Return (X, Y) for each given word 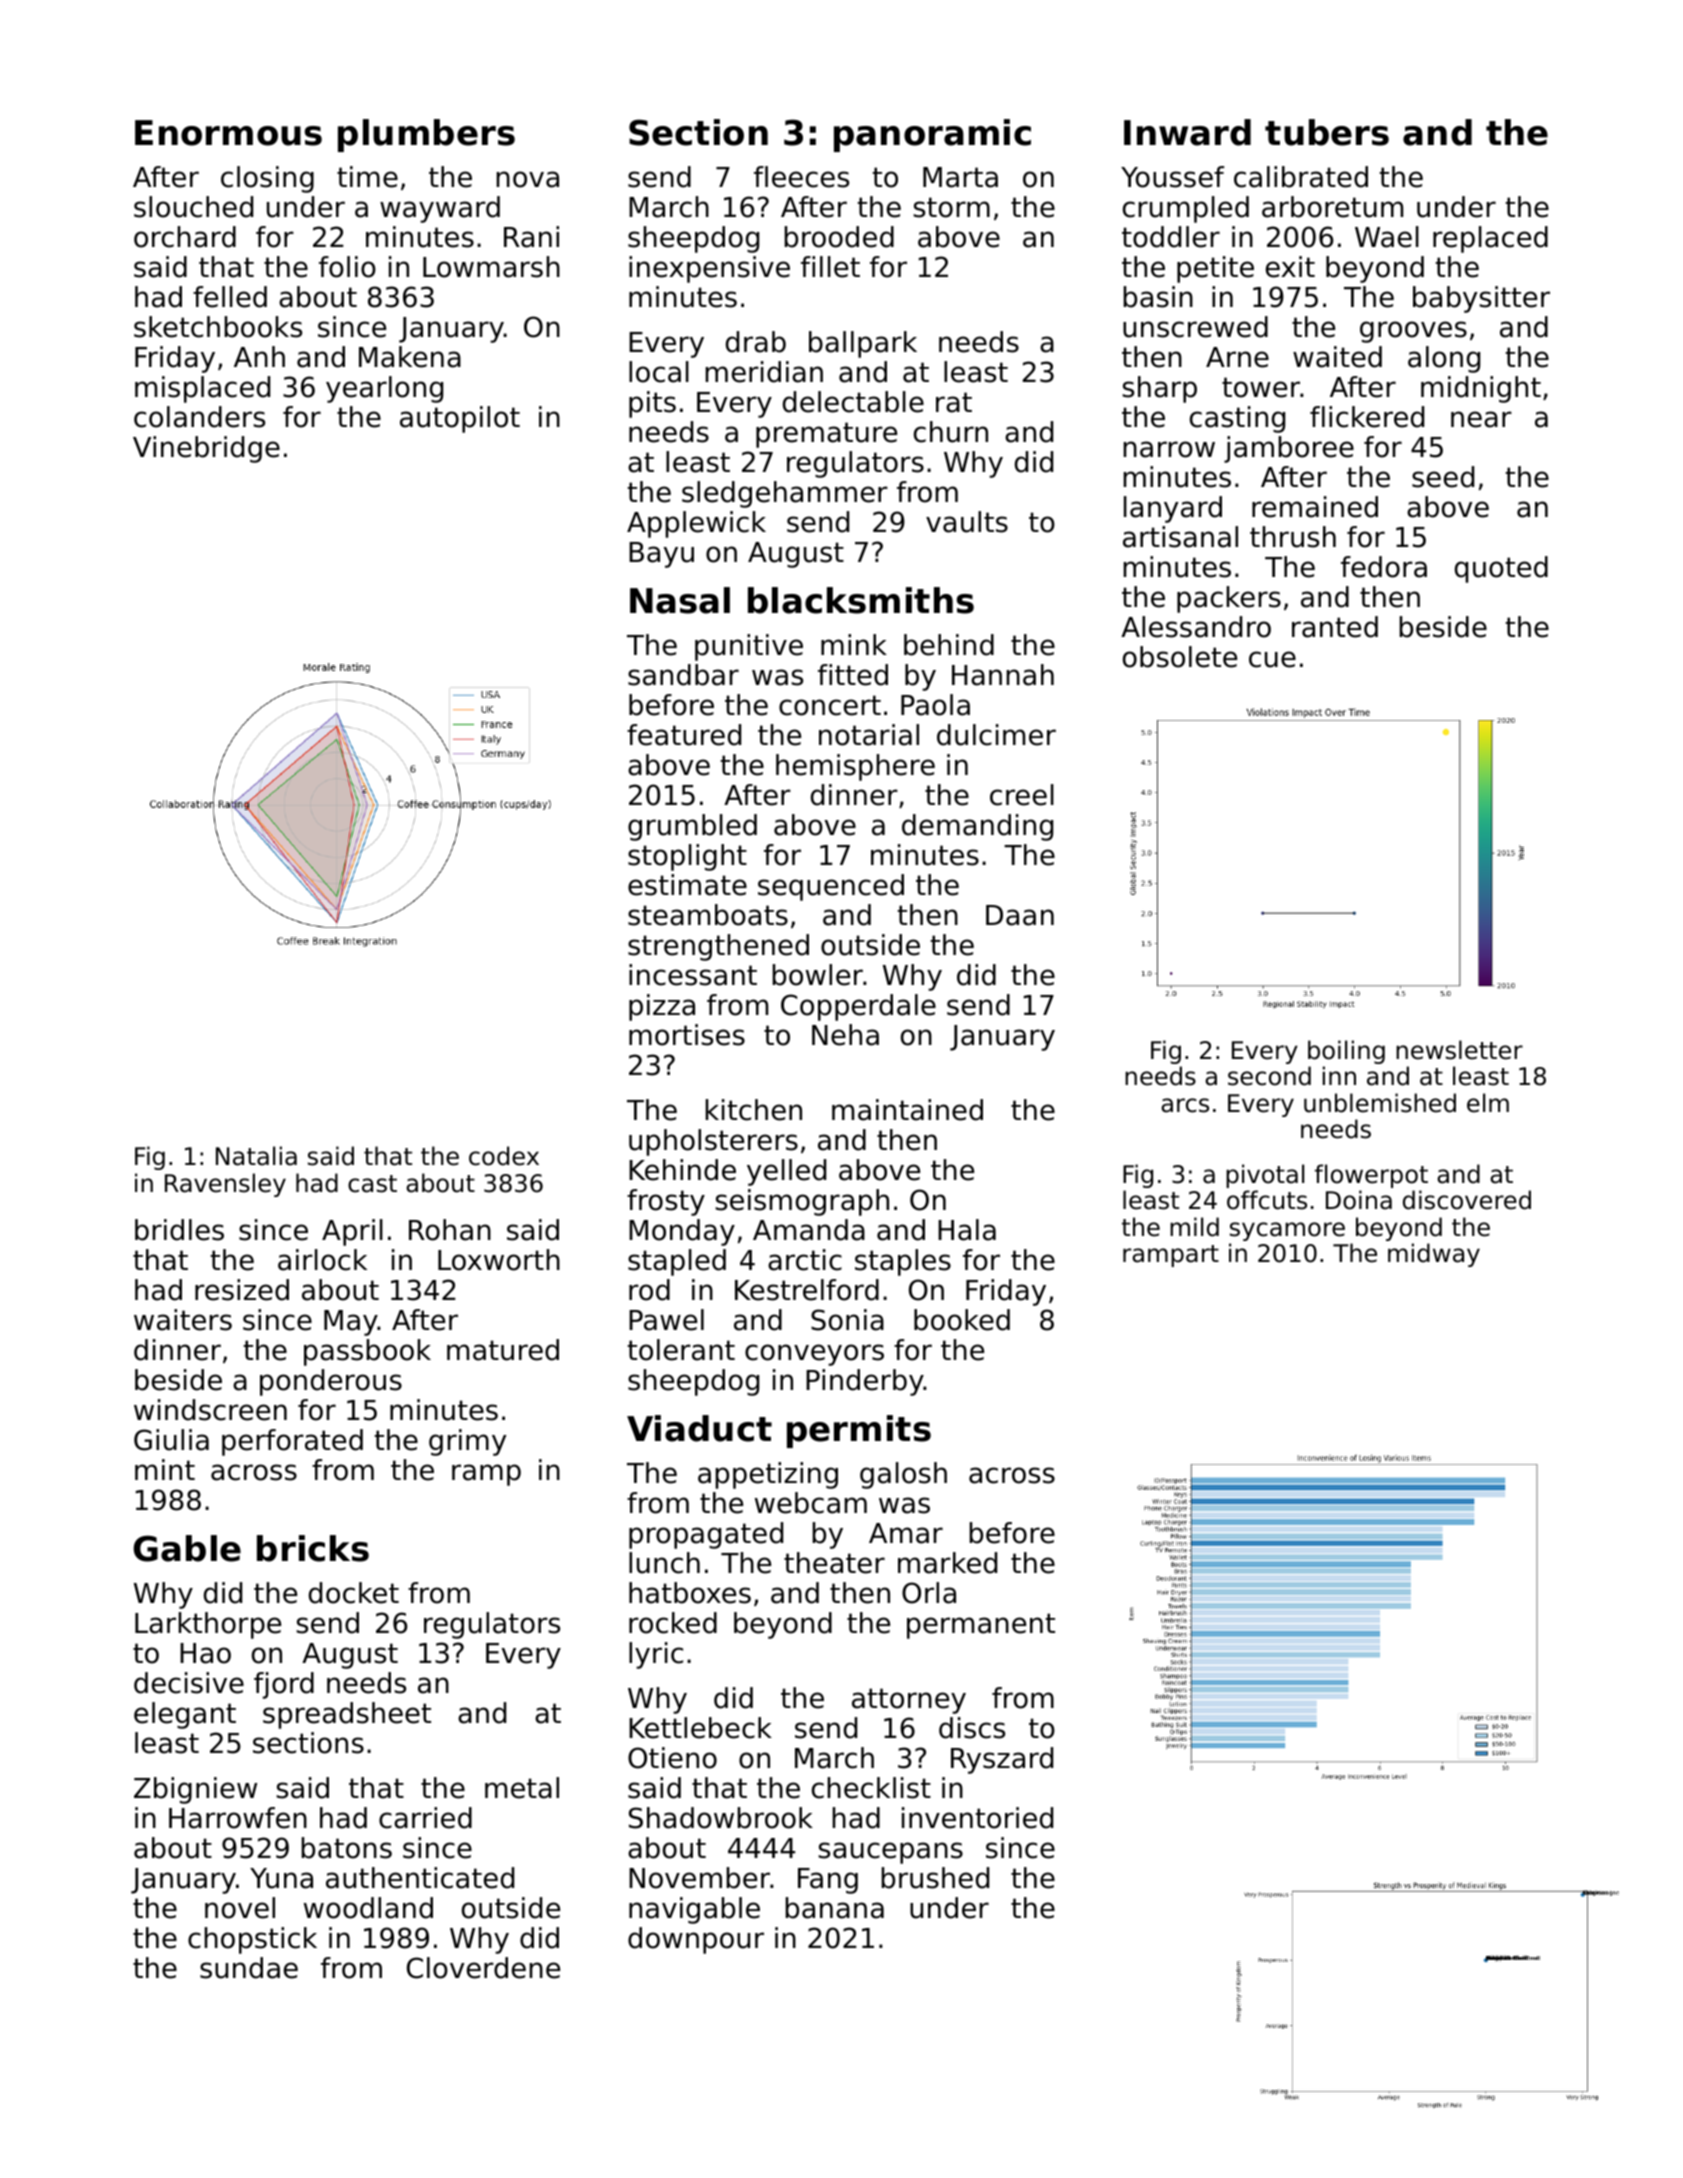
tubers (1327, 132)
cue (1272, 659)
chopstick (252, 1940)
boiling (1346, 1052)
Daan (1020, 915)
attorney (909, 1701)
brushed (935, 1878)
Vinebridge (206, 449)
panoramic (932, 135)
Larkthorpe (208, 1625)
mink (854, 644)
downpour (696, 1940)
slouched (193, 207)
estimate (687, 885)
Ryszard (1002, 1760)
